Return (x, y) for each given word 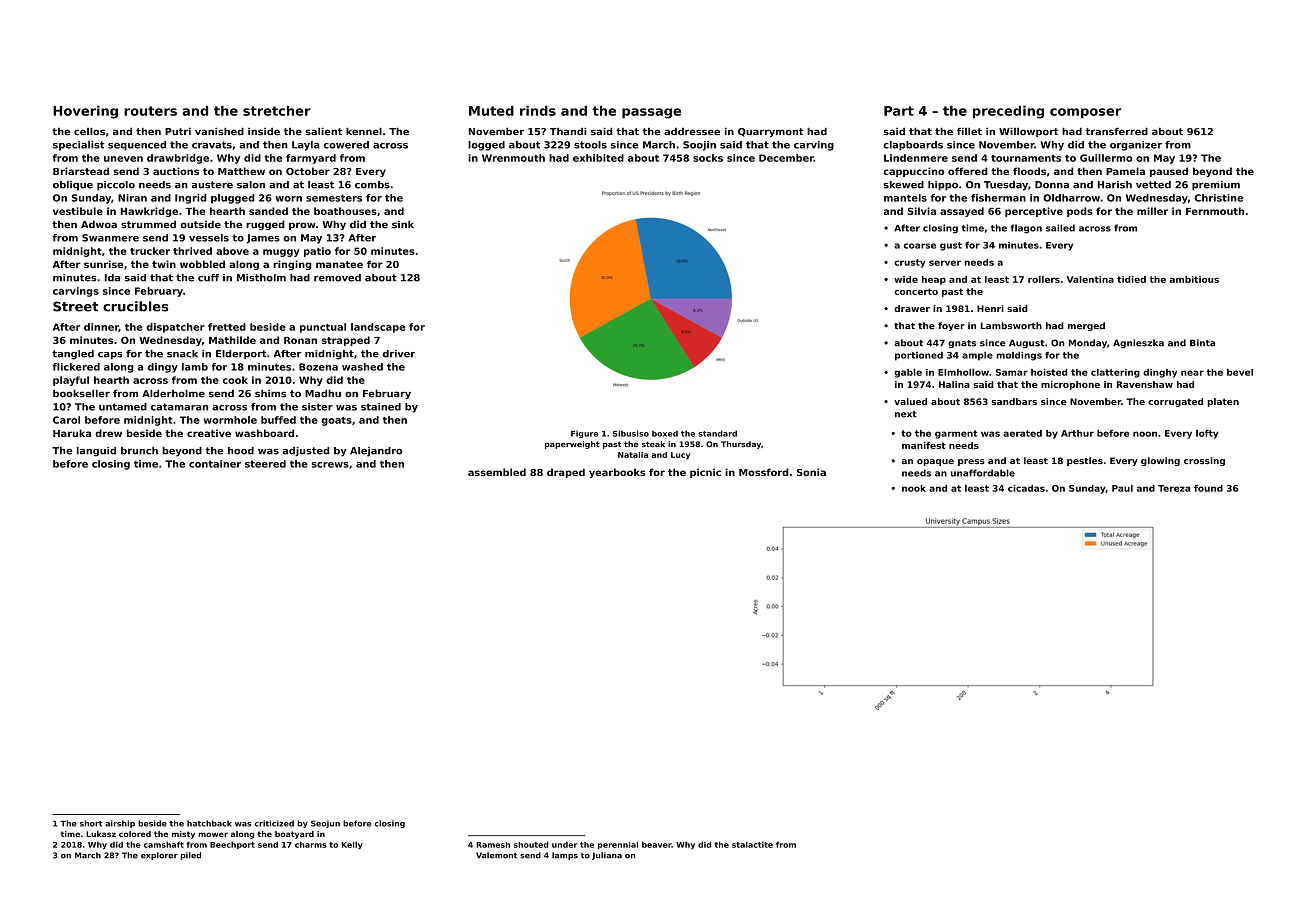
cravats (212, 145)
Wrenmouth (513, 158)
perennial (618, 845)
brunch (139, 451)
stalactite (752, 844)
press (971, 462)
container (215, 464)
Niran (132, 198)
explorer (159, 856)
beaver (657, 845)
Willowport (1029, 132)
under (564, 845)
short (91, 823)
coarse (920, 246)
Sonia (811, 472)
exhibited (598, 158)
